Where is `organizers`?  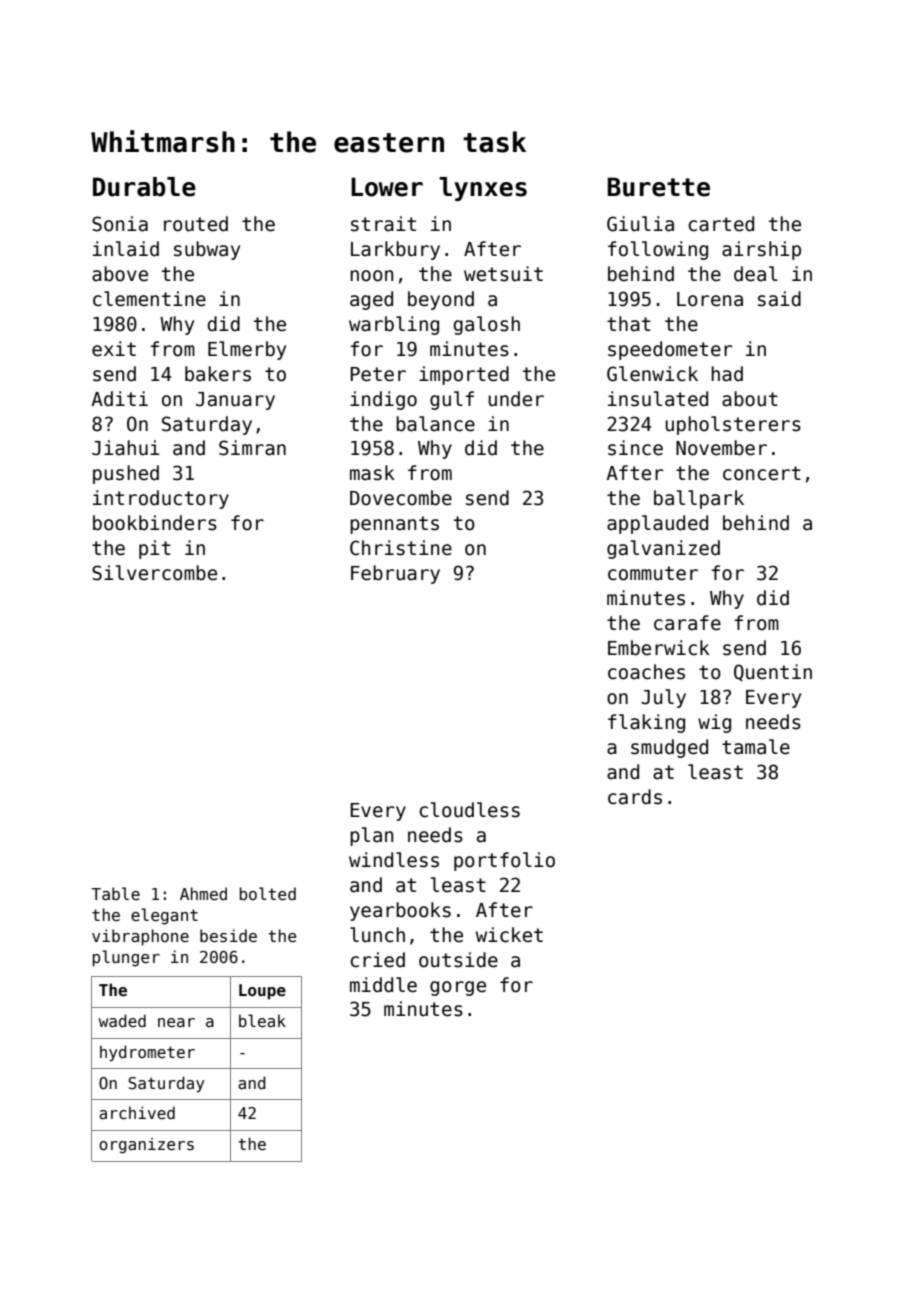
organizers is located at coordinates (146, 1145).
